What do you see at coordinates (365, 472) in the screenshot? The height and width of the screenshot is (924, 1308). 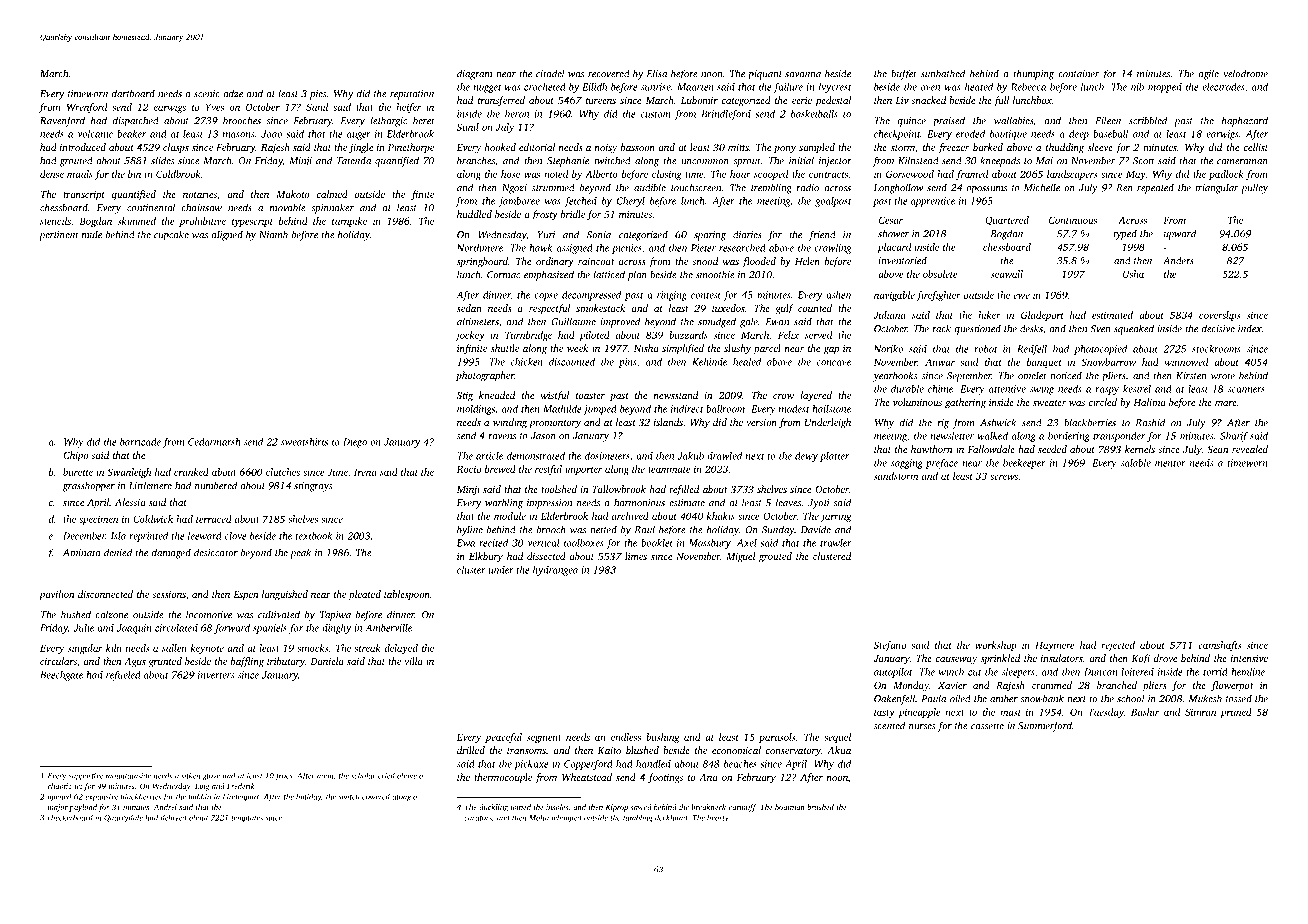 I see `Irena` at bounding box center [365, 472].
